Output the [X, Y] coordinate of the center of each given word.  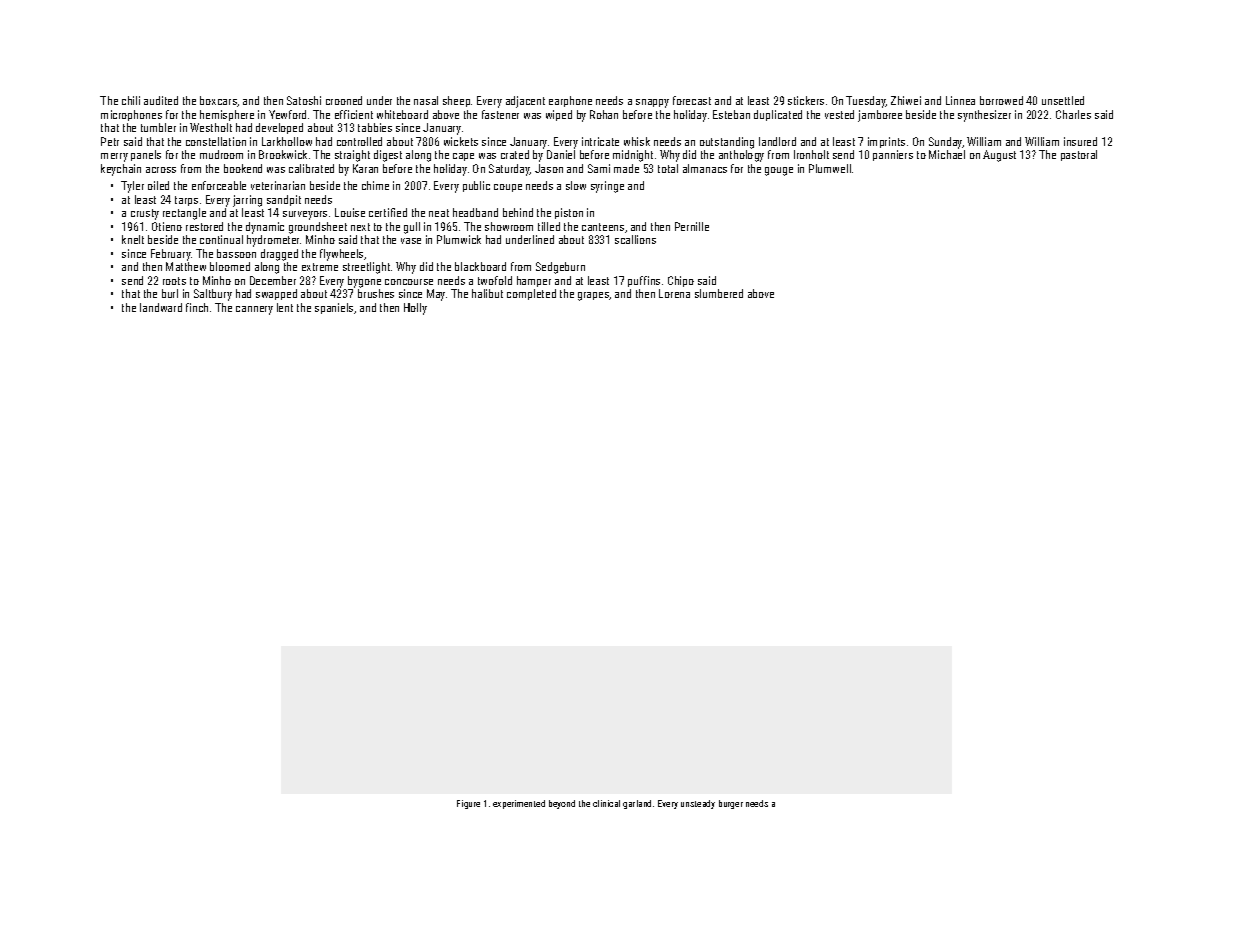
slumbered [719, 293]
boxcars [218, 100]
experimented [519, 804]
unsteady [698, 804]
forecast [692, 100]
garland [637, 804]
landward [161, 307]
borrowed [1001, 100]
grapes [594, 296]
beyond [562, 804]
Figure [468, 804]
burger [731, 804]
